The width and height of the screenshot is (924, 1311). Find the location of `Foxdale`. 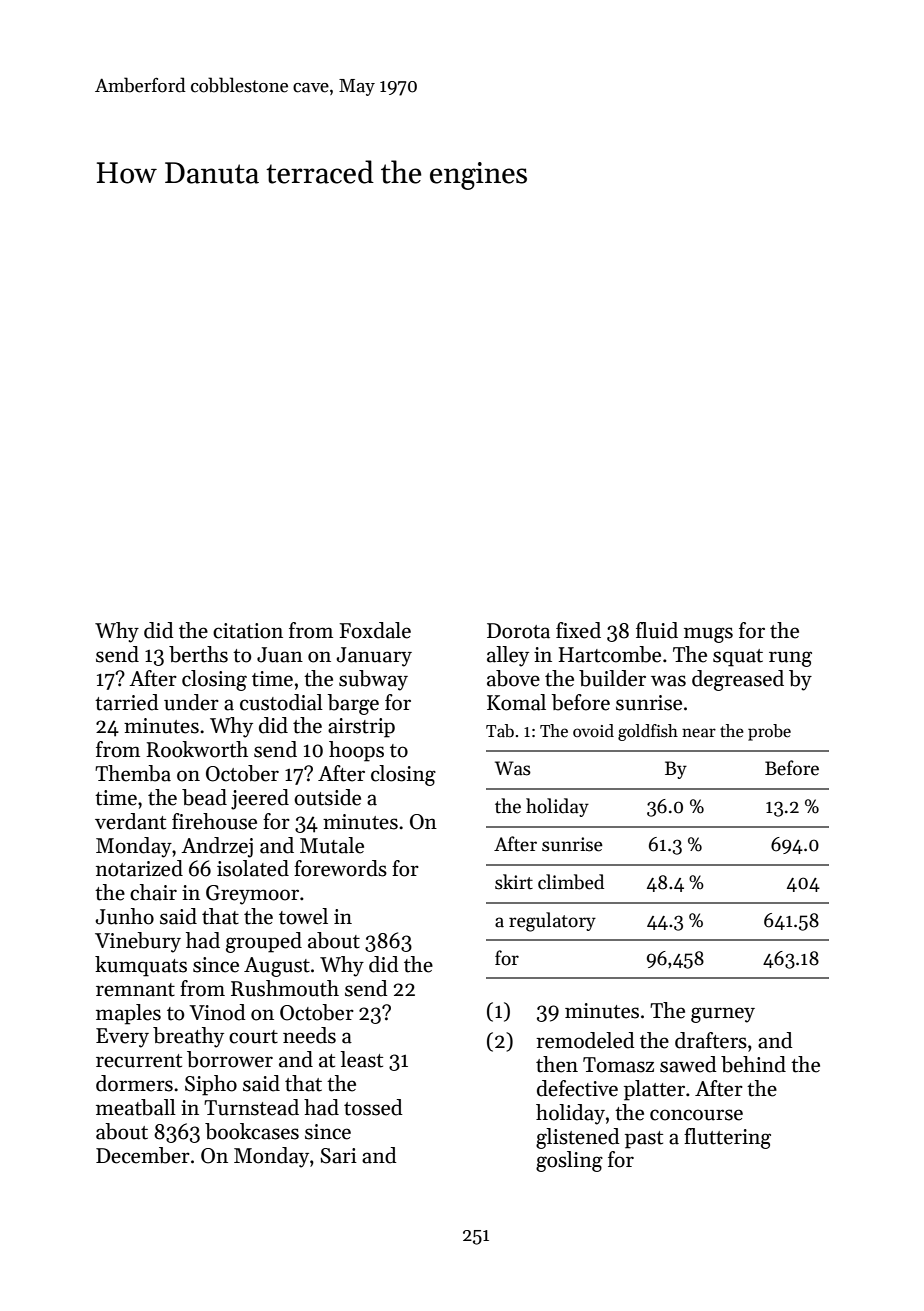

Foxdale is located at coordinates (375, 630).
